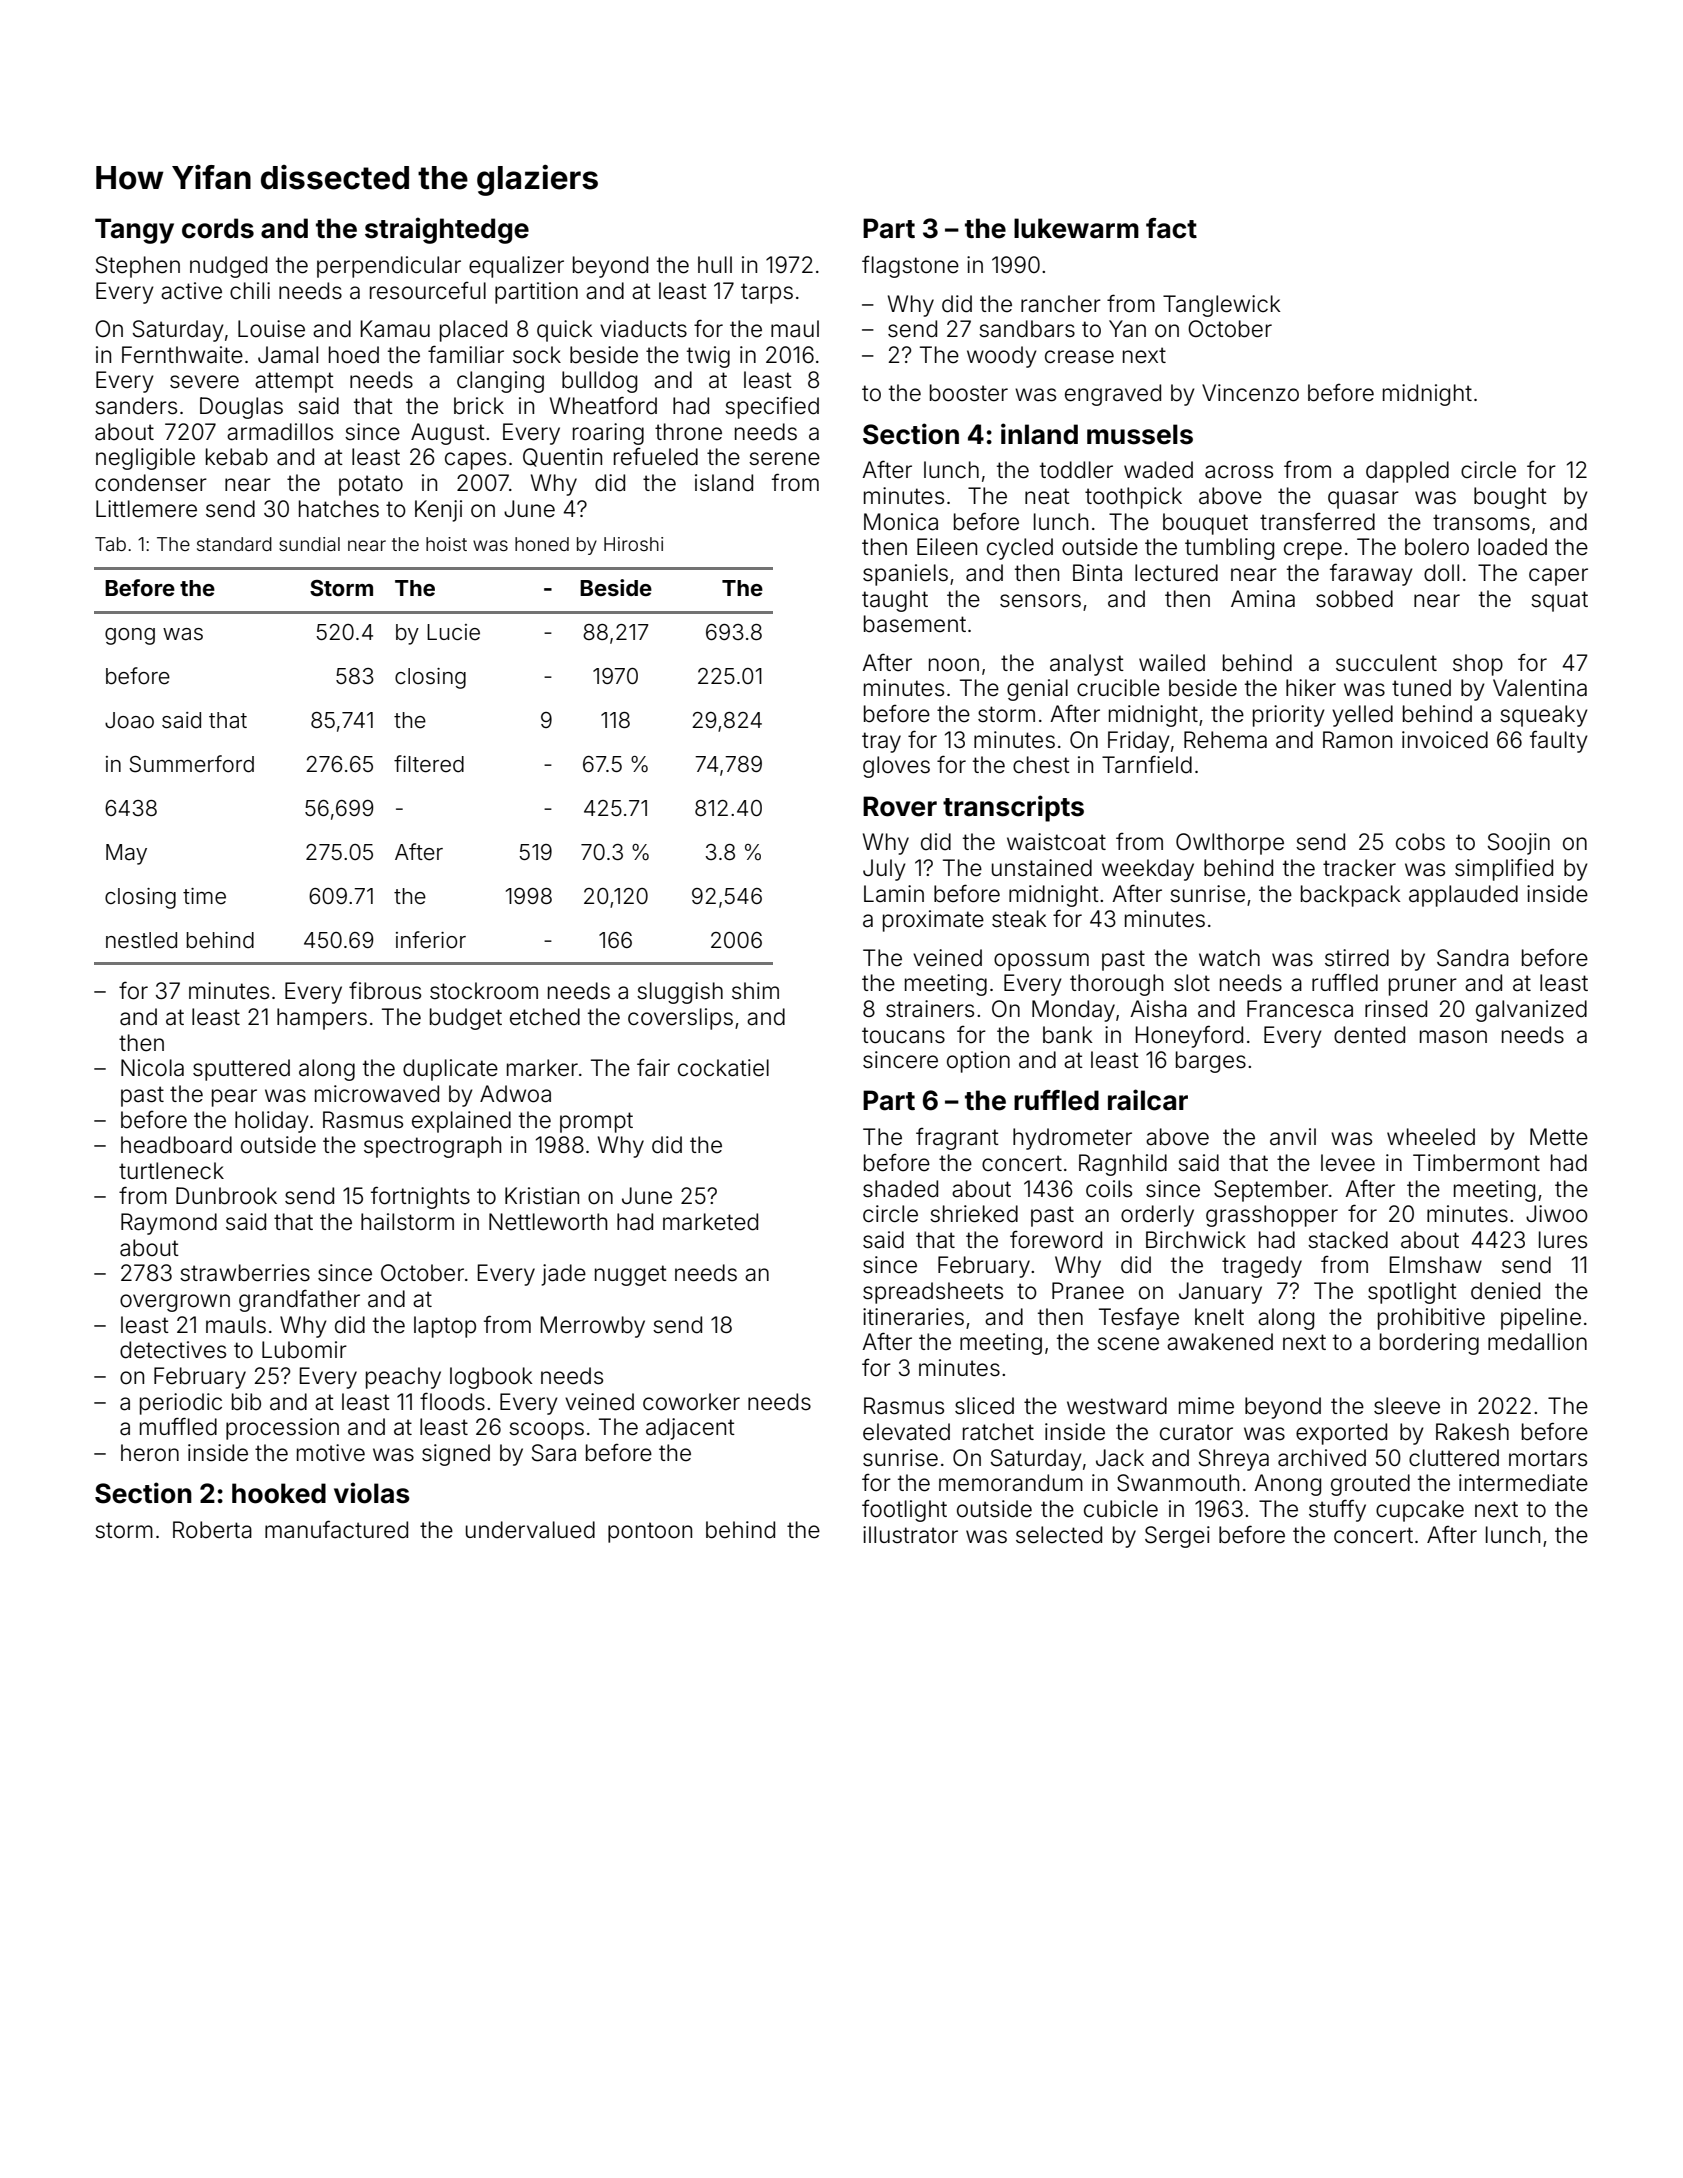 Image resolution: width=1683 pixels, height=2178 pixels. Describe the element at coordinates (1548, 1458) in the document. I see `mortars` at that location.
